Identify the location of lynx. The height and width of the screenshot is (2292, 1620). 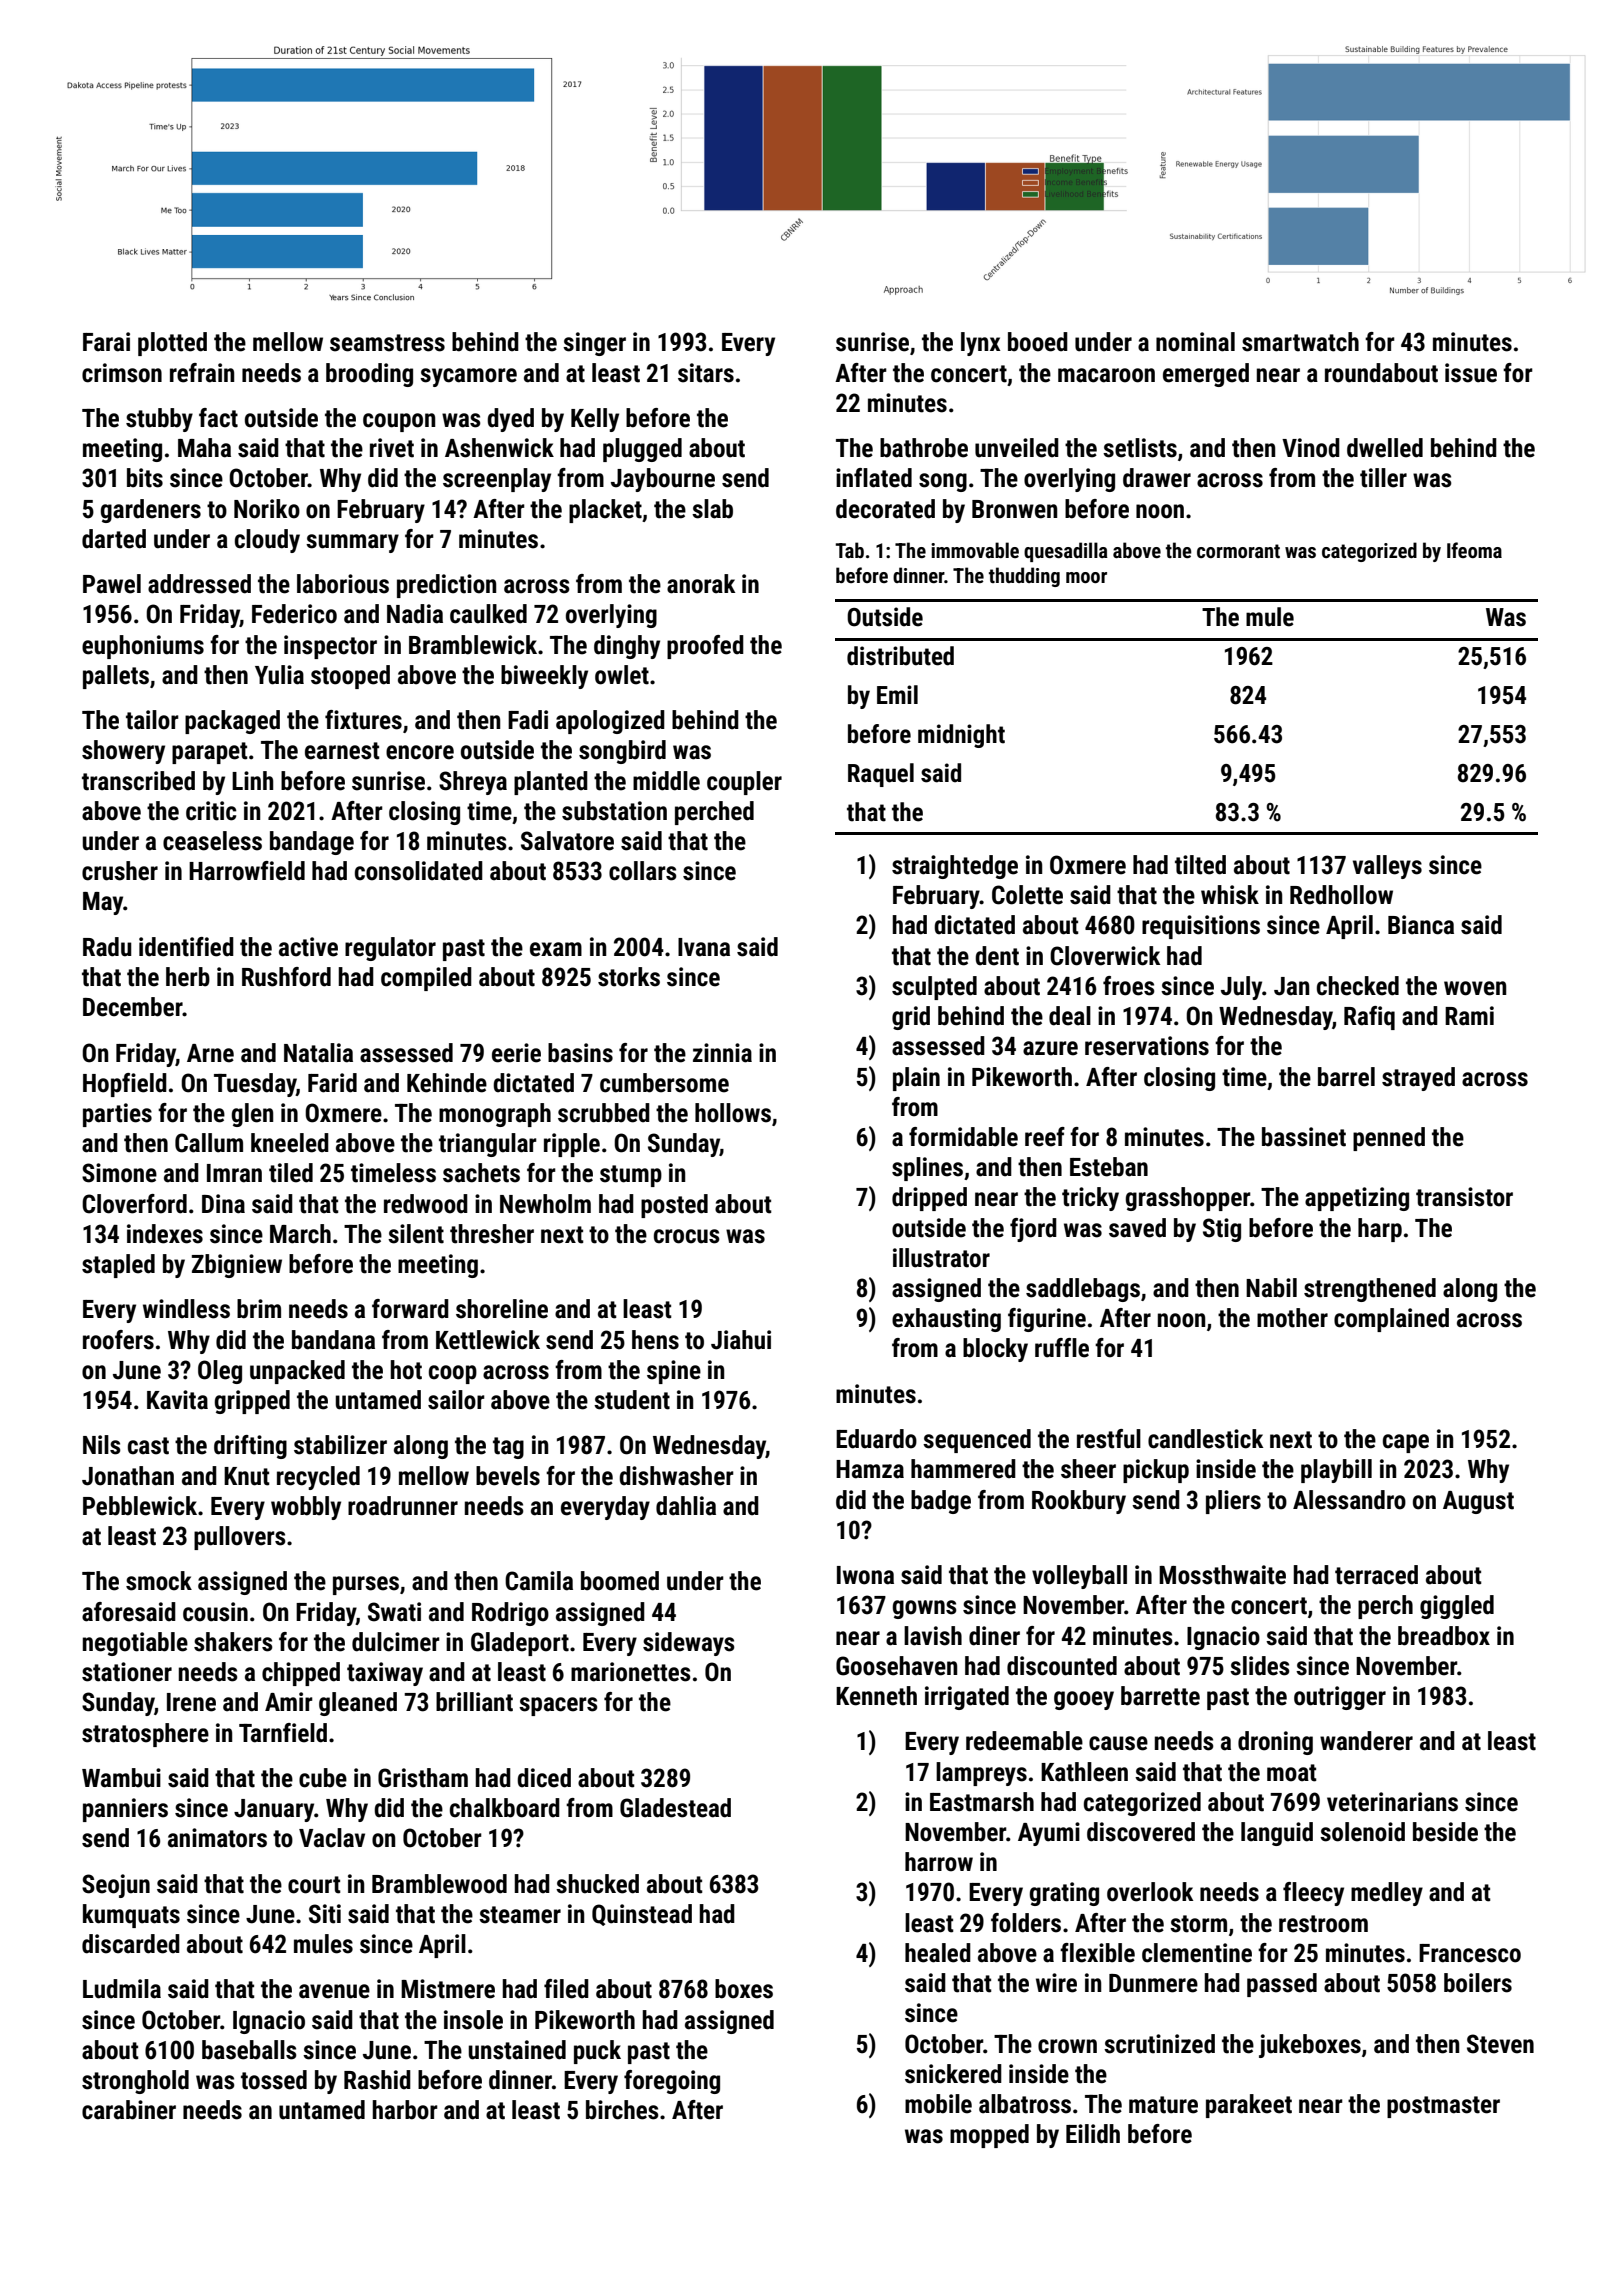
(980, 344).
